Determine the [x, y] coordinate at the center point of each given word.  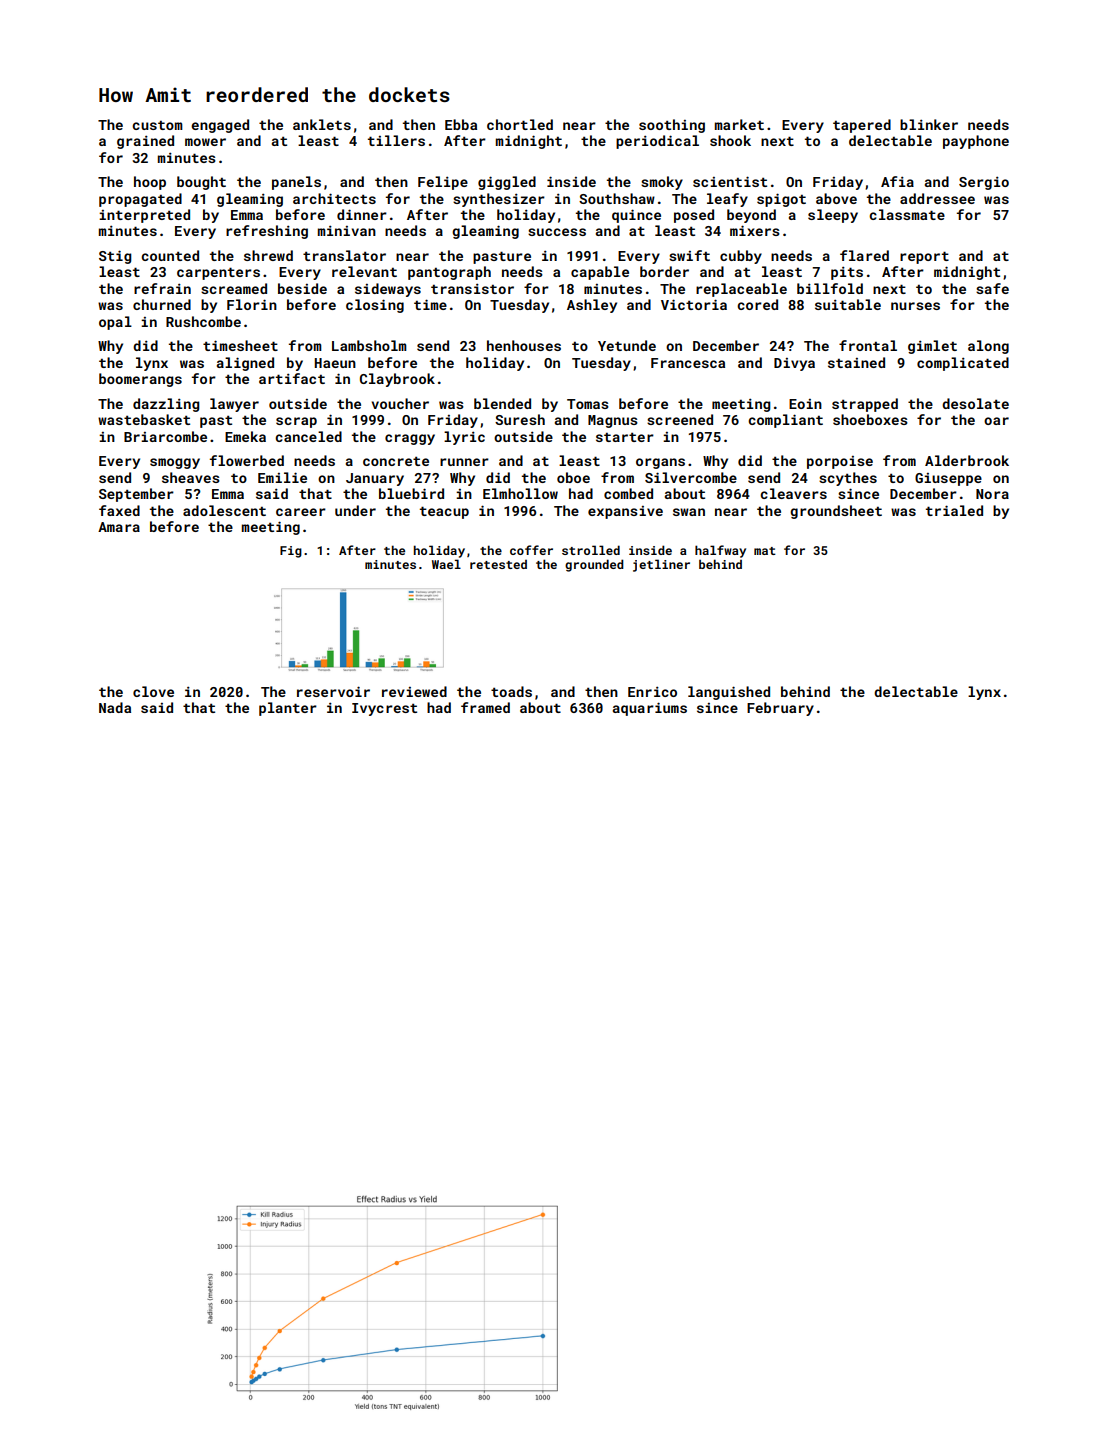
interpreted [144, 216]
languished [729, 693]
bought [201, 183]
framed [485, 707]
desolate [975, 403]
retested [498, 564]
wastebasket [144, 419]
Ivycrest [384, 709]
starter [625, 437]
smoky [662, 183]
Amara [119, 527]
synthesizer [499, 200]
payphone [976, 142]
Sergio [984, 183]
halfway [720, 551]
